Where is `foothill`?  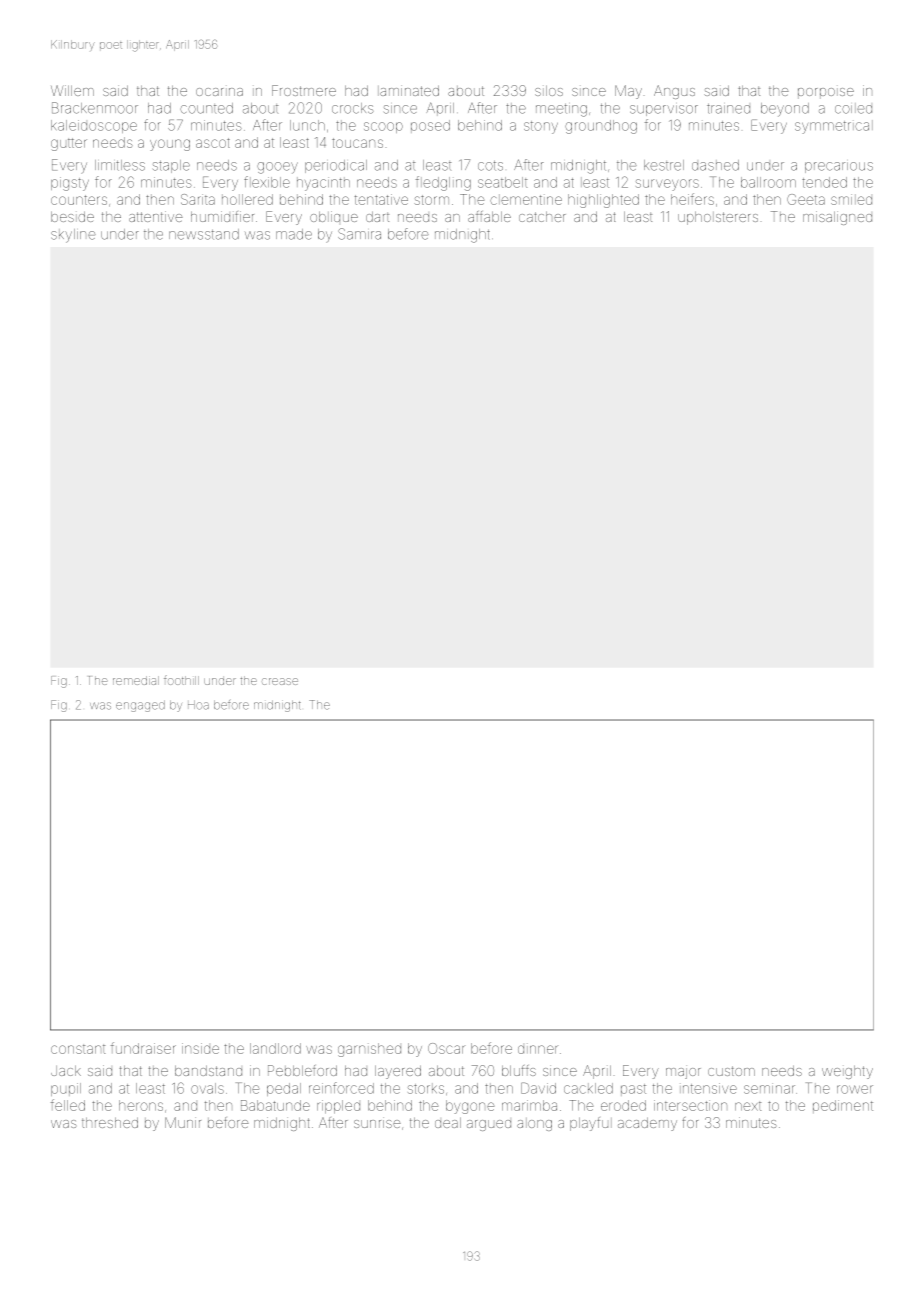
foothill is located at coordinates (181, 680).
